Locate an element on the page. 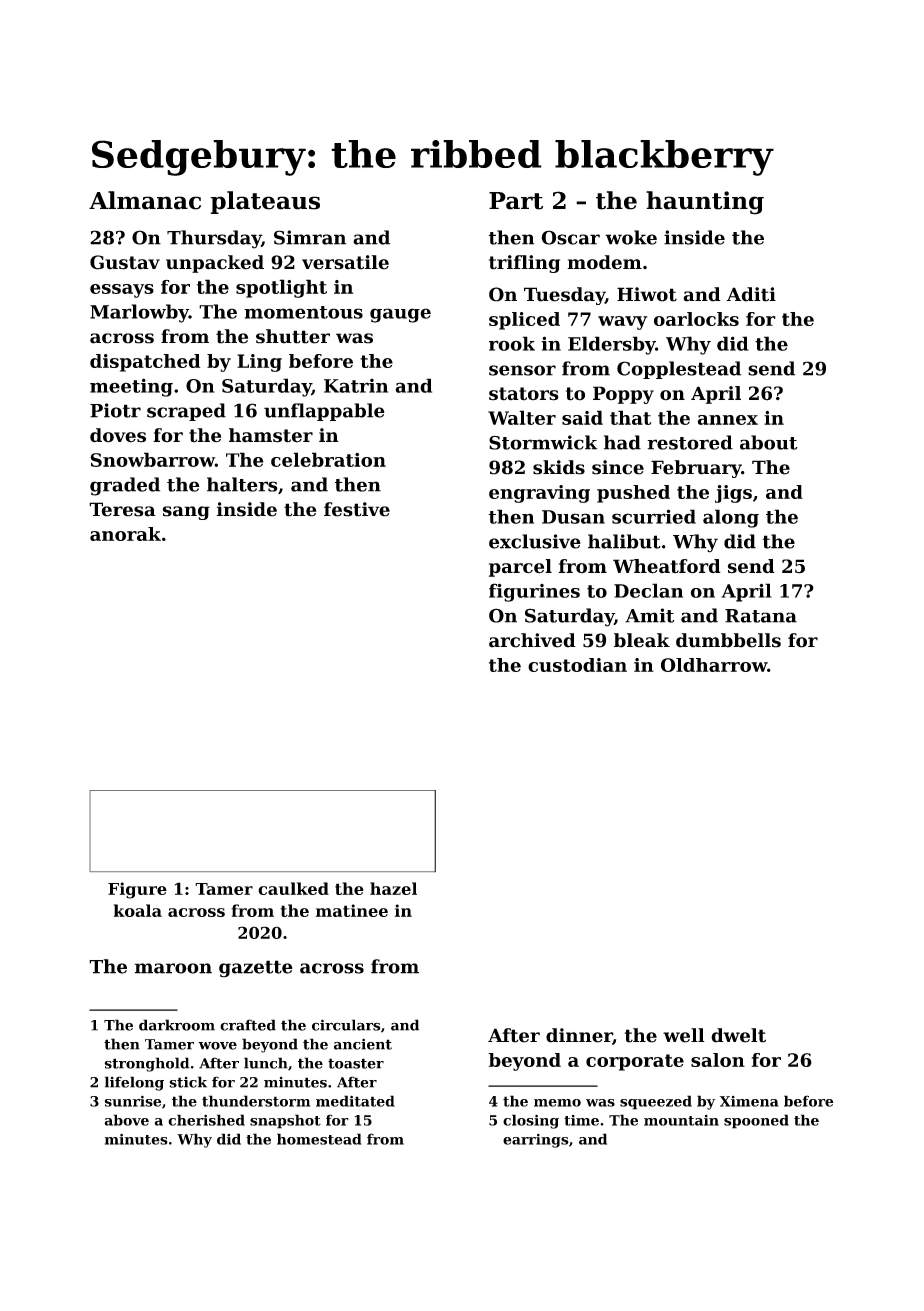 The image size is (924, 1311). haunting is located at coordinates (705, 203).
